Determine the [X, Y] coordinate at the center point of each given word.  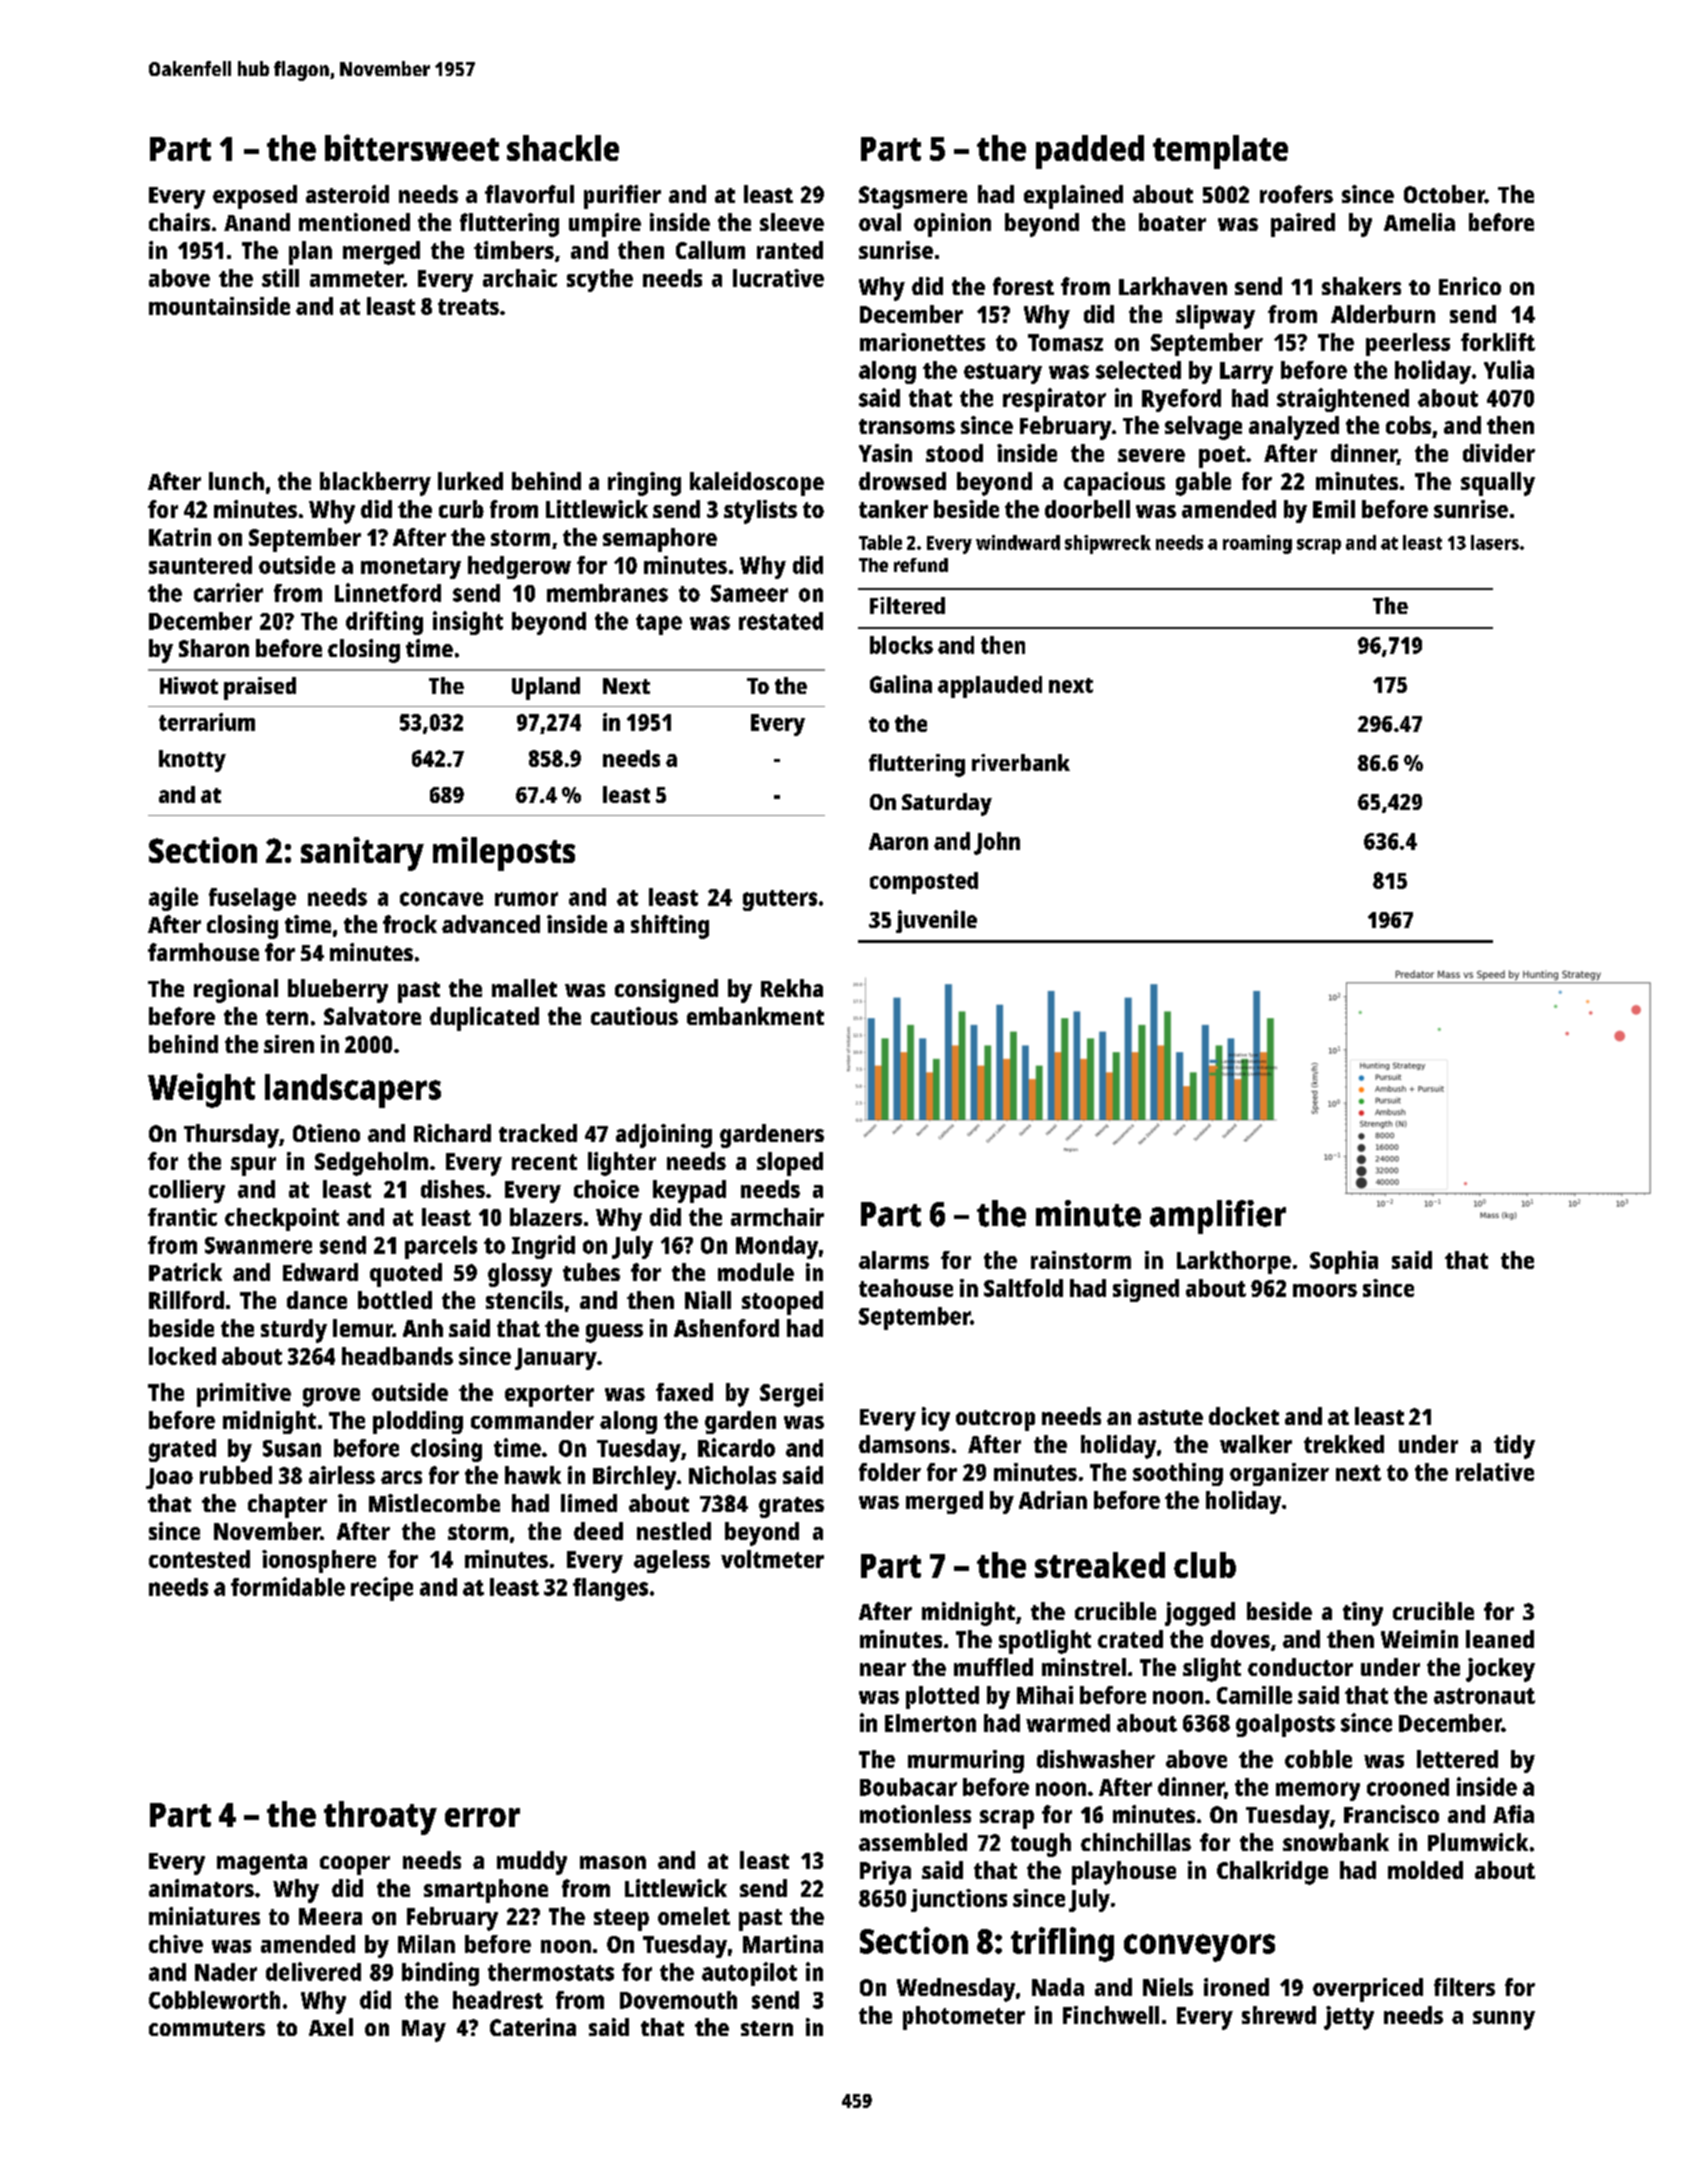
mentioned [354, 222]
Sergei [791, 1395]
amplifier [1218, 1217]
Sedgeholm [371, 1164]
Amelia [1419, 222]
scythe [600, 280]
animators [201, 1888]
